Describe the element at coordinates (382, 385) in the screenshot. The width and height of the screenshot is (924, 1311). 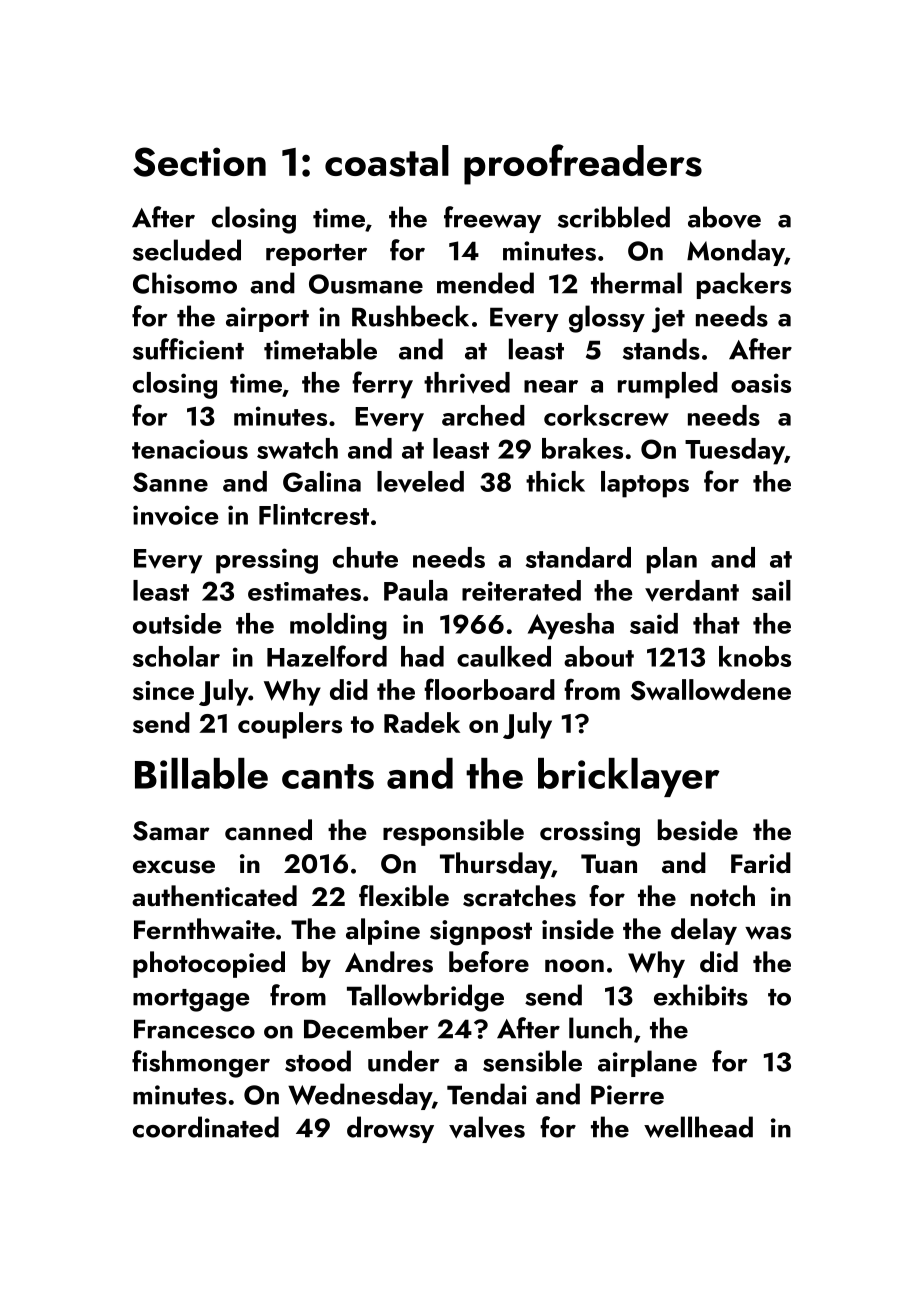
I see `ferry` at that location.
